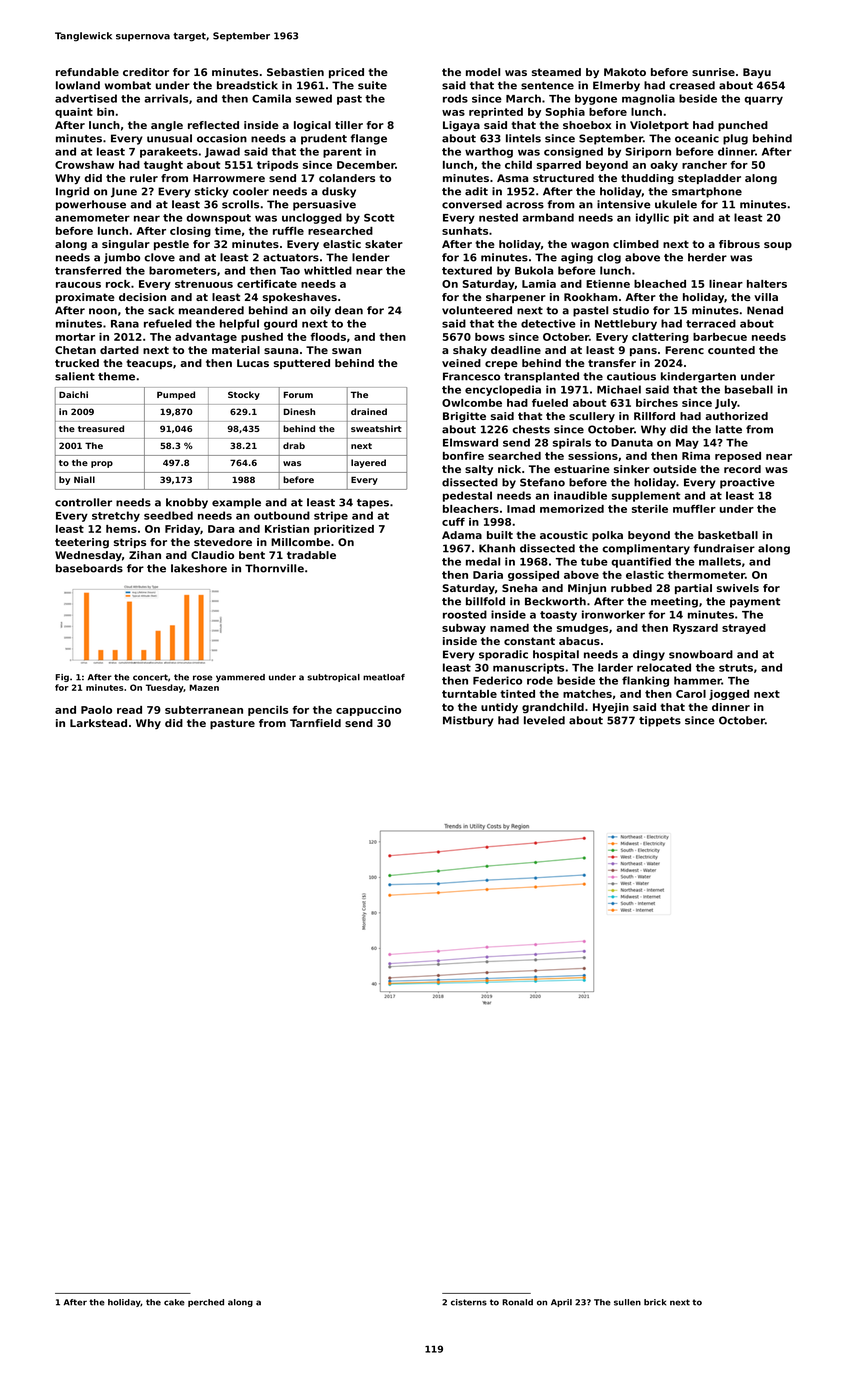 This page has height=1400, width=849. What do you see at coordinates (311, 555) in the page?
I see `tradable` at bounding box center [311, 555].
